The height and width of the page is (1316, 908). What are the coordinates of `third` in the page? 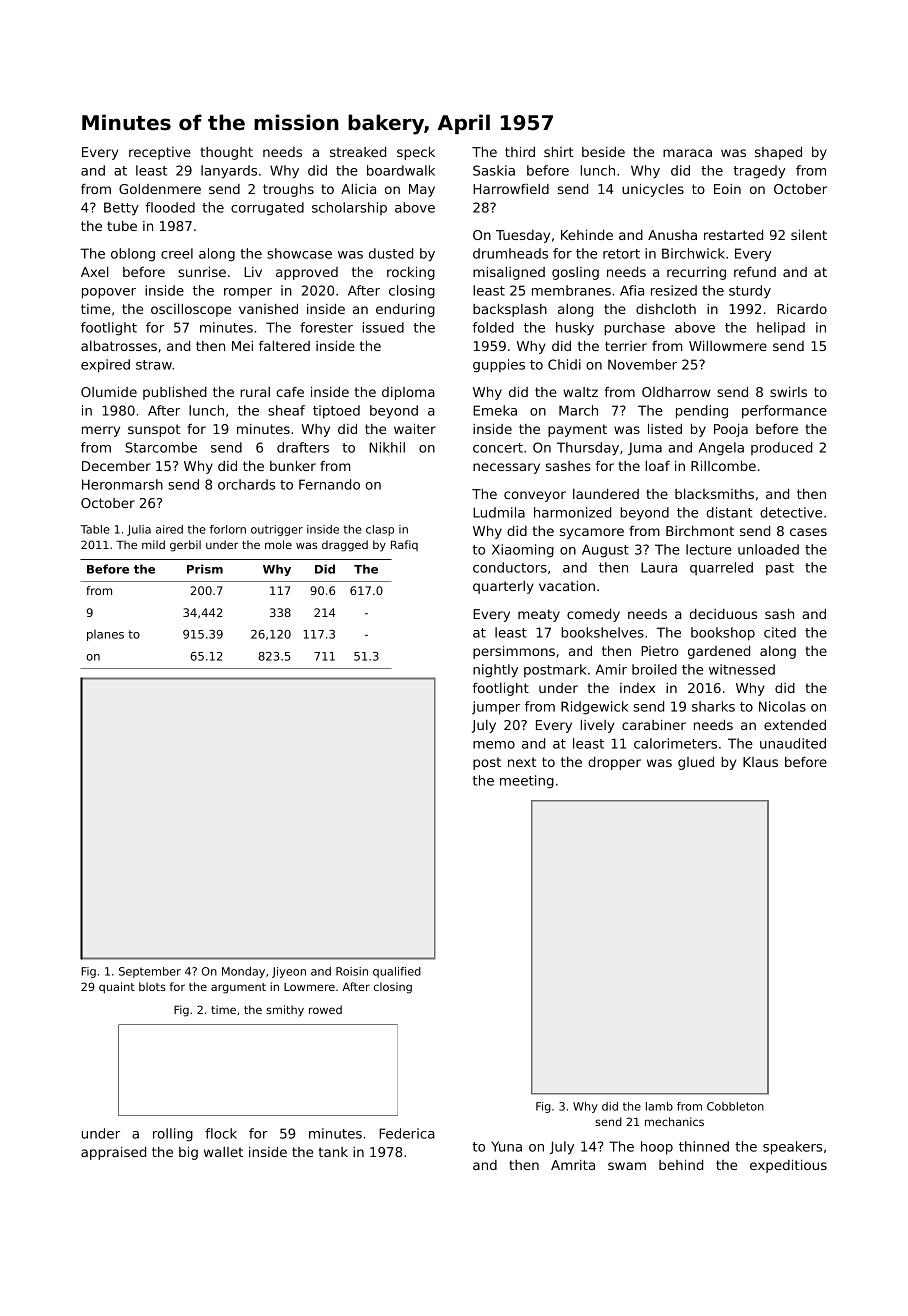 It's located at (520, 151).
